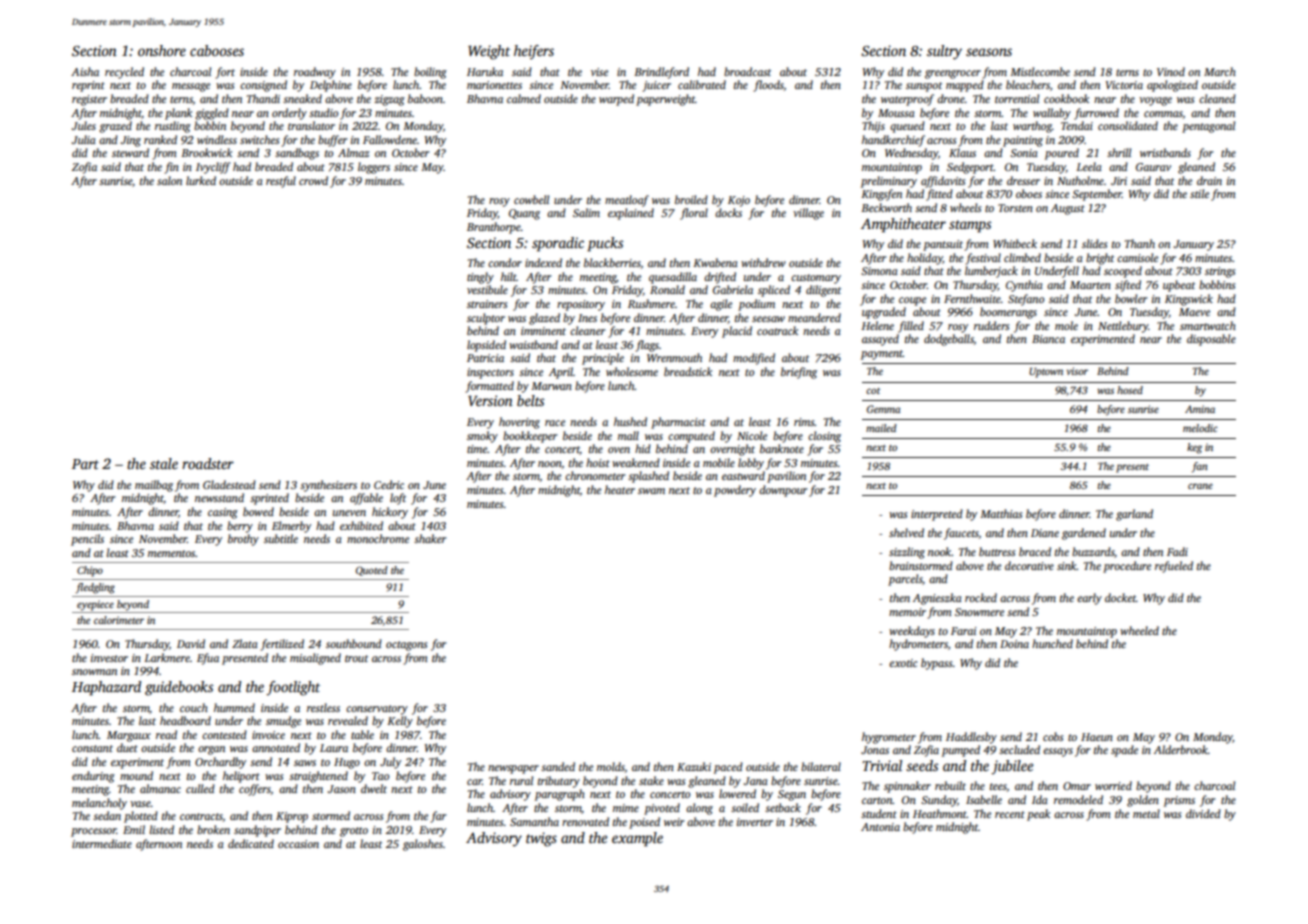 This page has width=1308, height=924. I want to click on twigs, so click(541, 839).
